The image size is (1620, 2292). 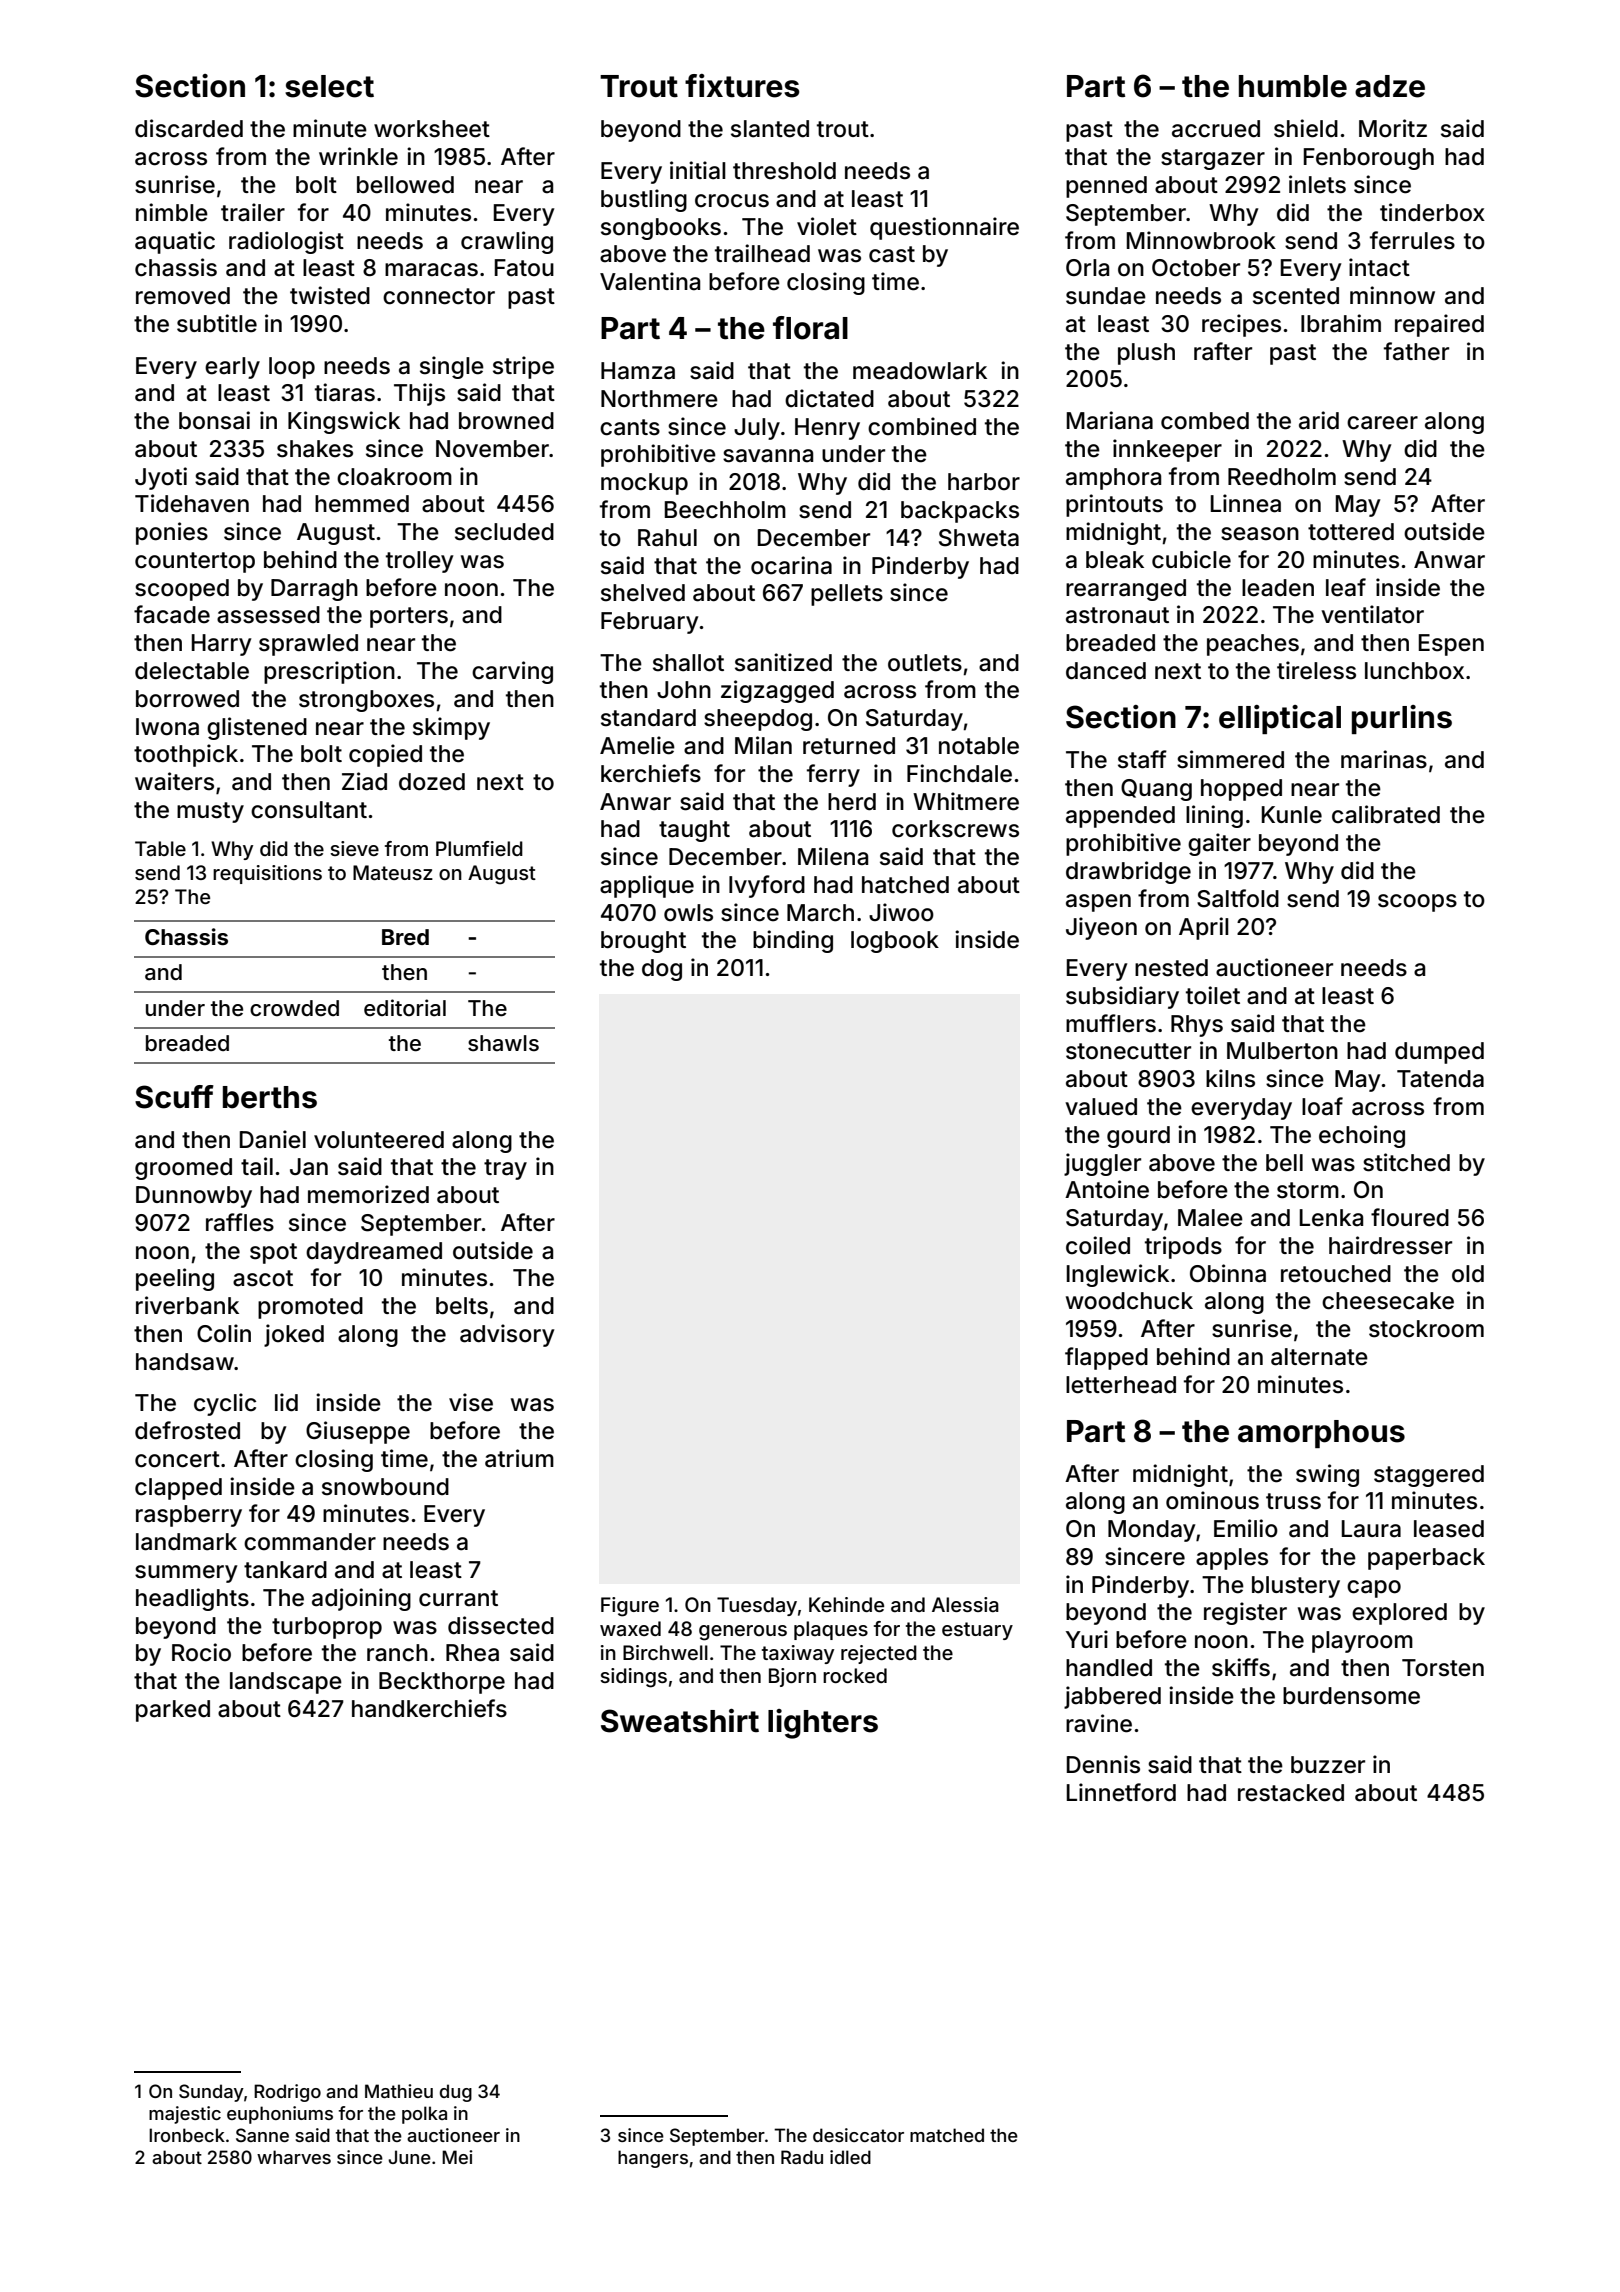 I want to click on subtitle, so click(x=217, y=323).
